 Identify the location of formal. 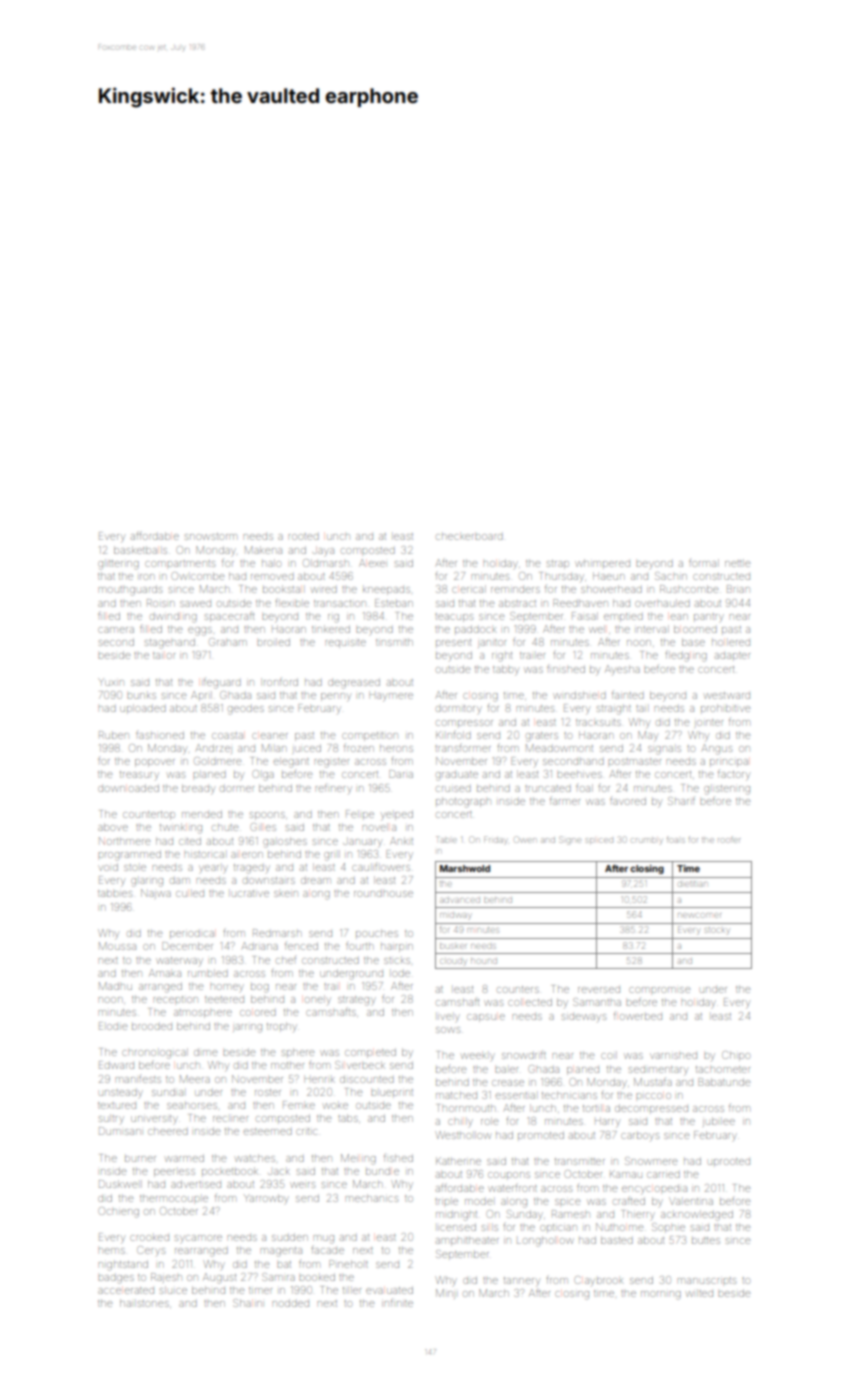
(704, 563).
